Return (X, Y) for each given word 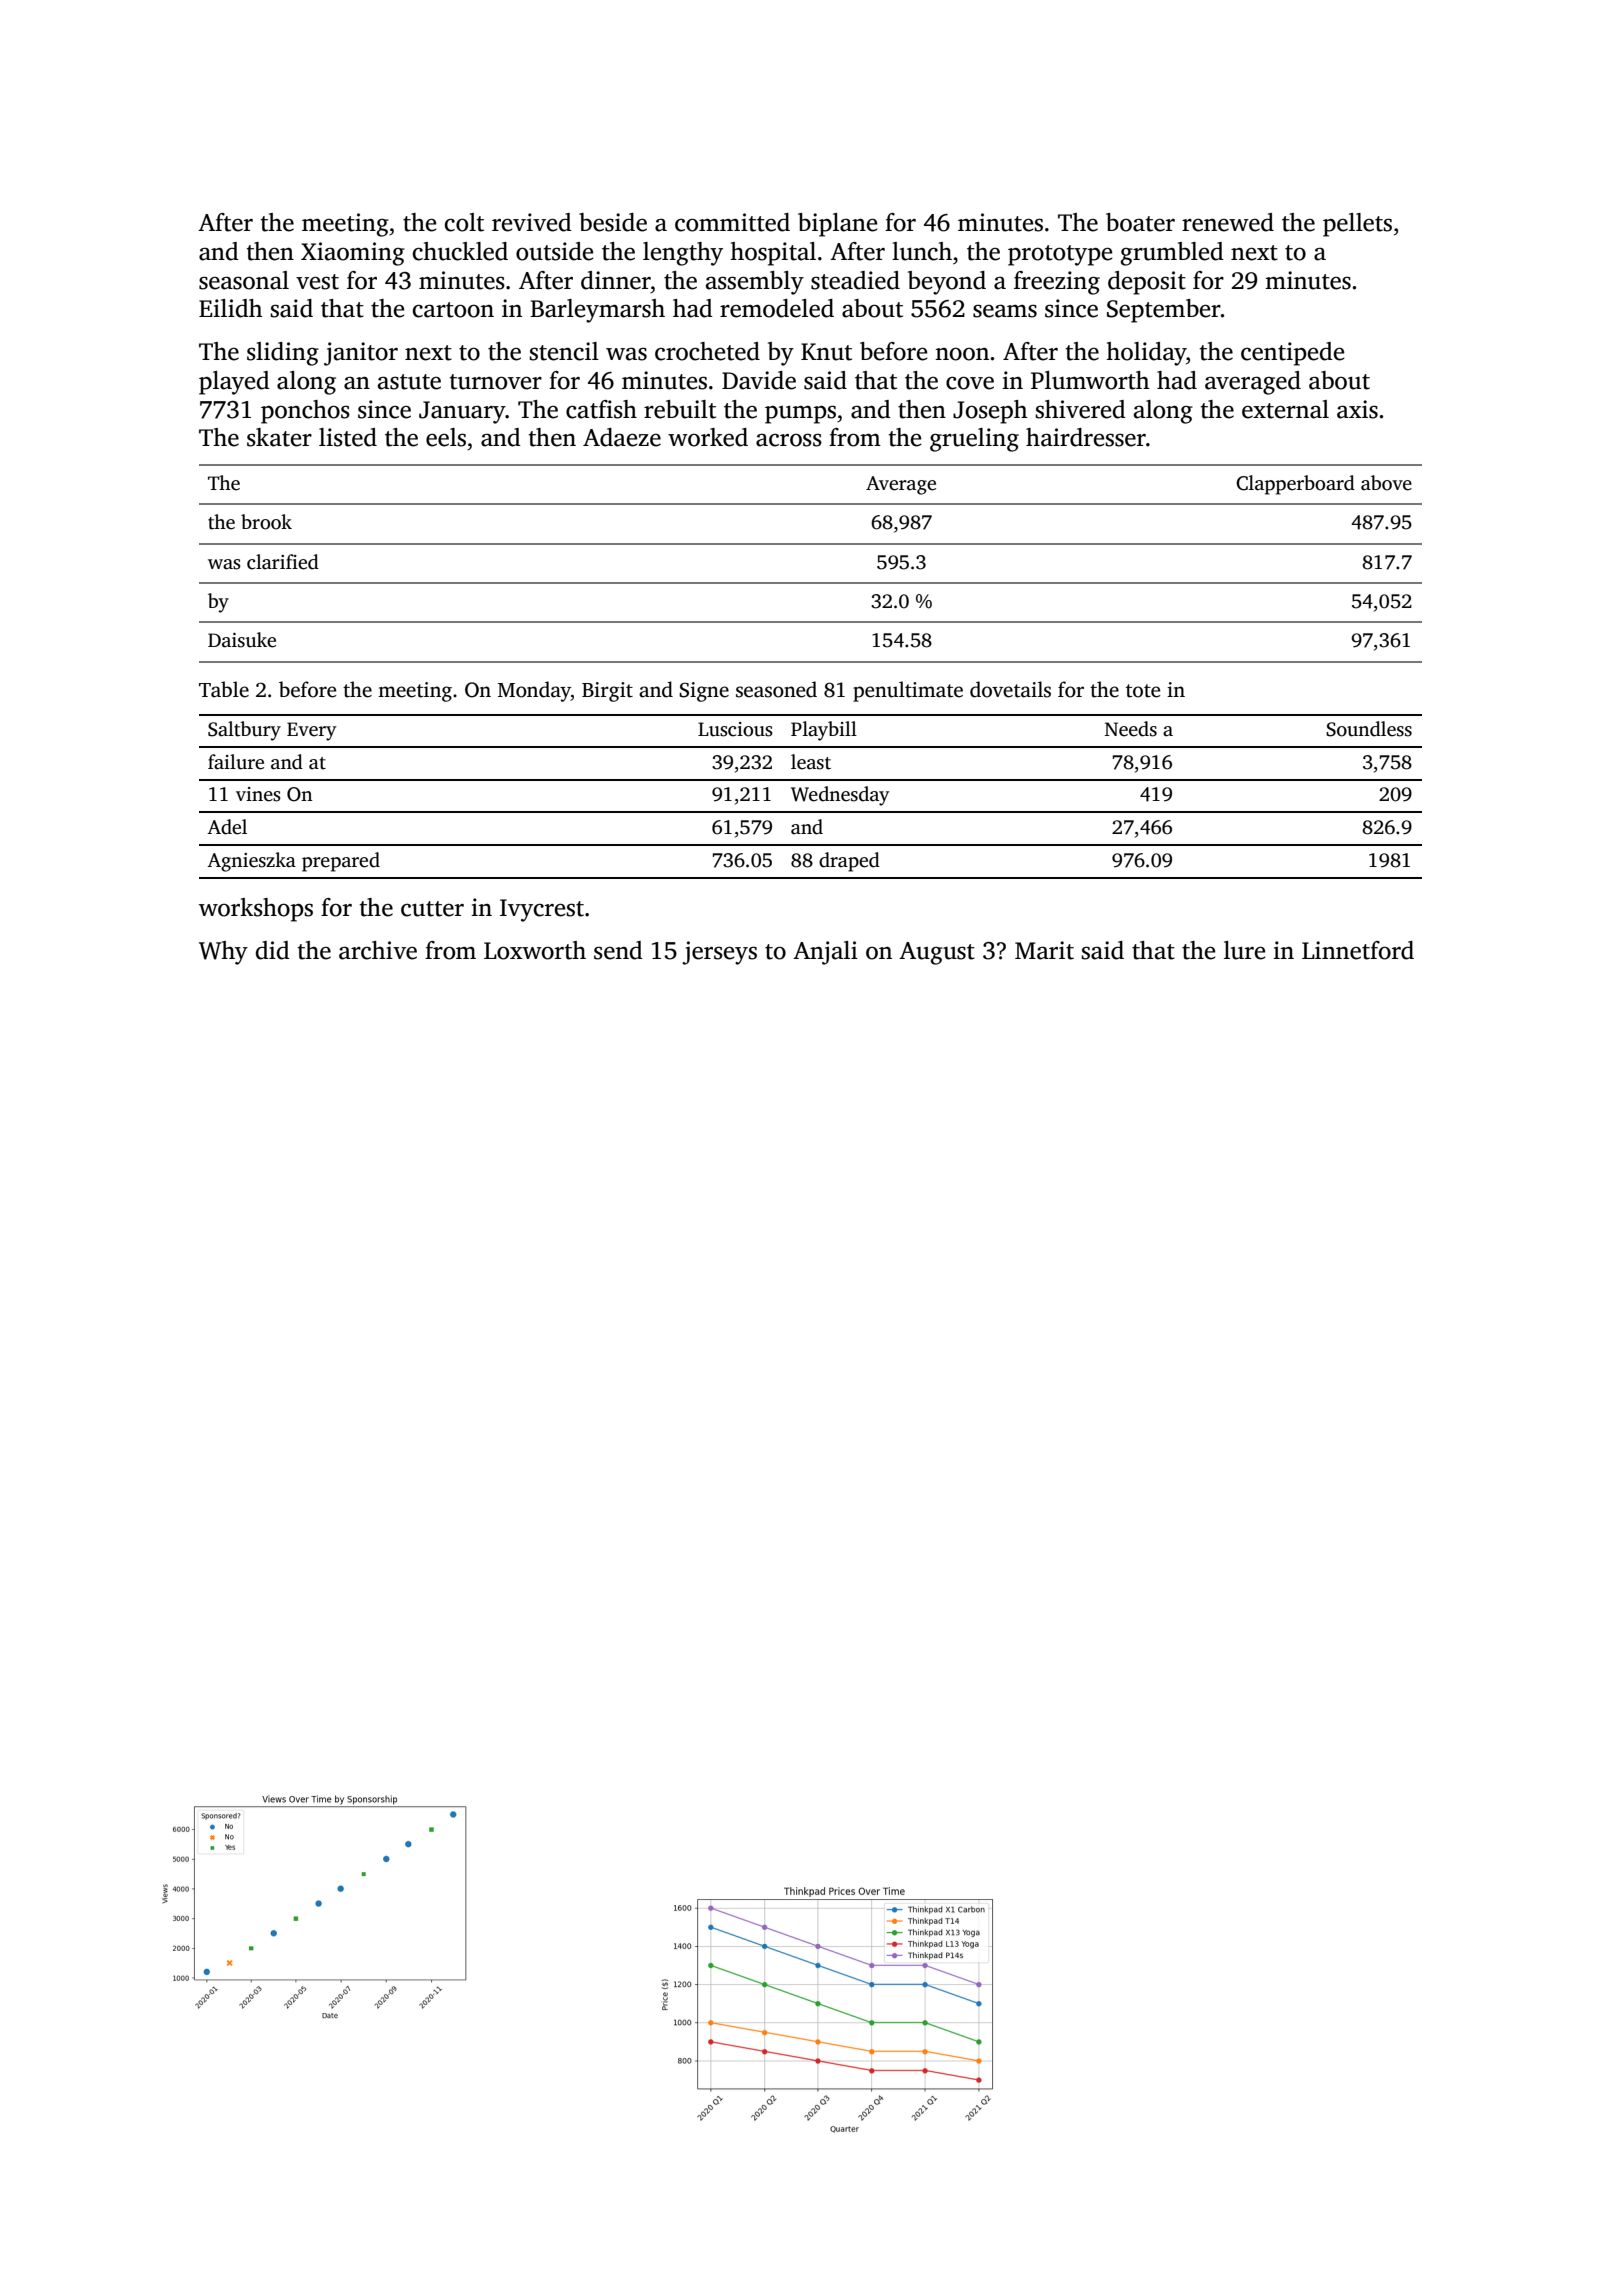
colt (464, 222)
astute (409, 382)
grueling (974, 440)
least (811, 762)
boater (1140, 222)
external (1285, 409)
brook (266, 522)
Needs (1131, 729)
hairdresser (1086, 437)
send (618, 950)
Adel (227, 827)
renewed (1228, 222)
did (273, 950)
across (789, 440)
